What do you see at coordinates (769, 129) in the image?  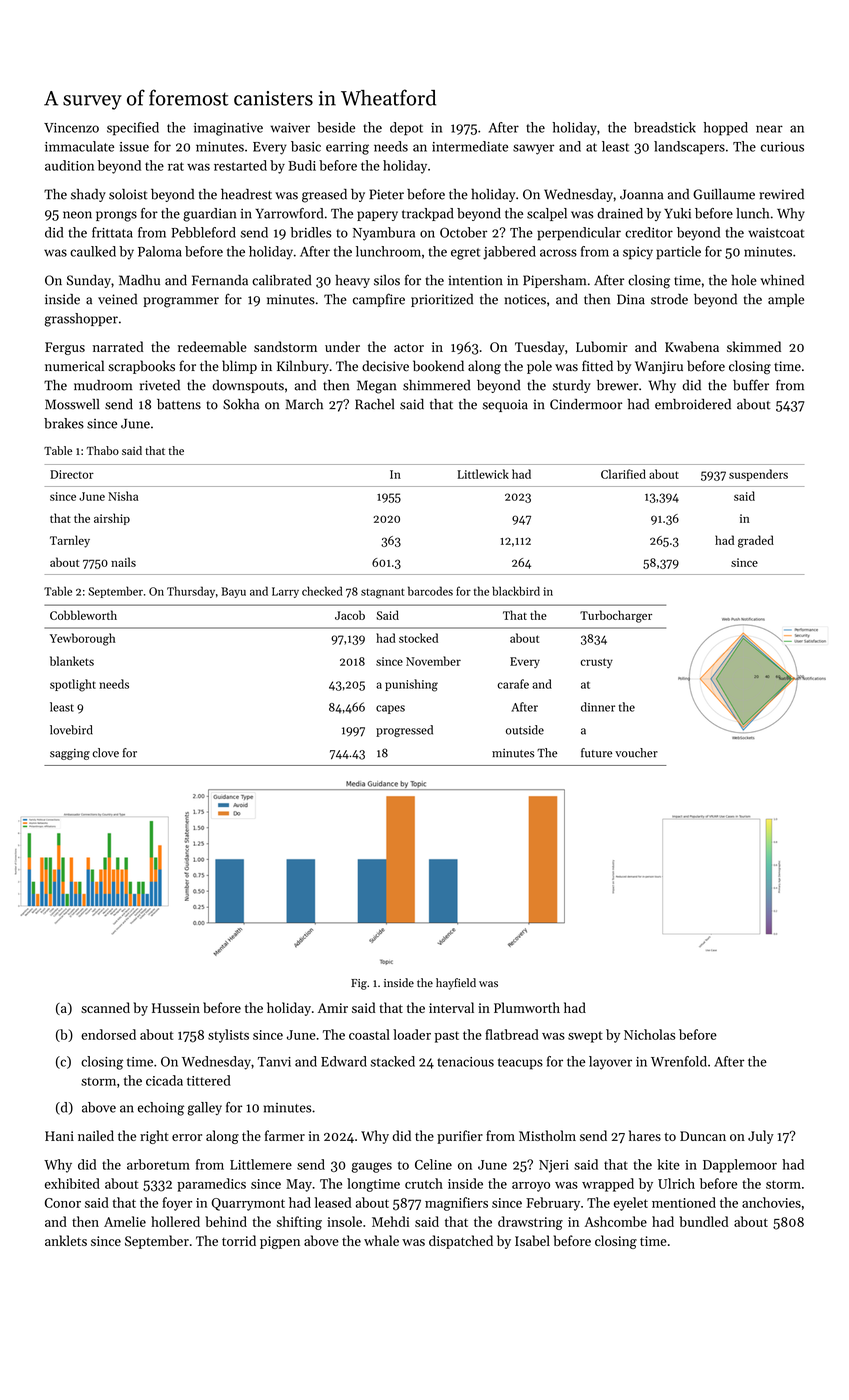 I see `near` at bounding box center [769, 129].
